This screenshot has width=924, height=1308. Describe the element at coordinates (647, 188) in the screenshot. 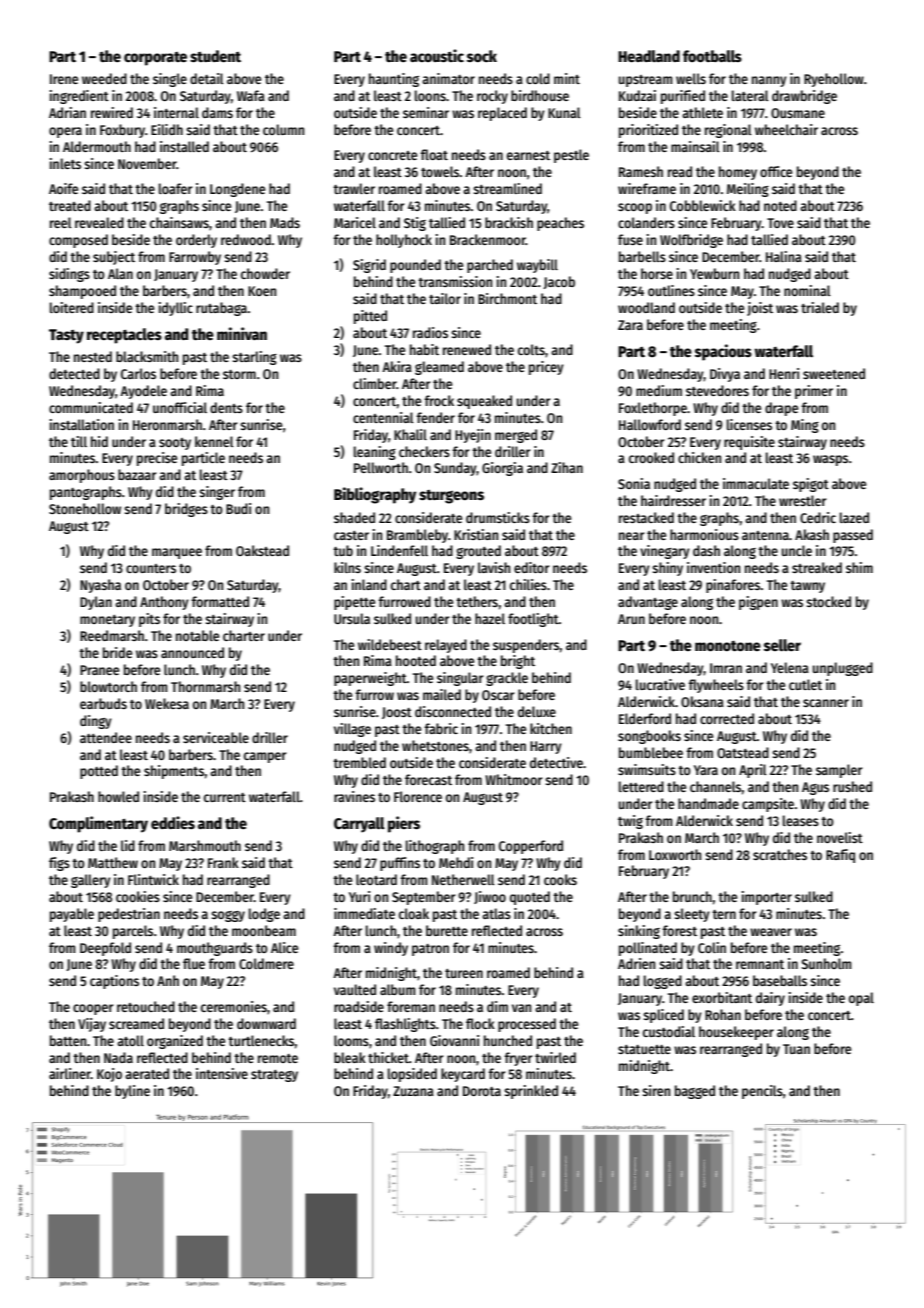

I see `wireframe` at that location.
